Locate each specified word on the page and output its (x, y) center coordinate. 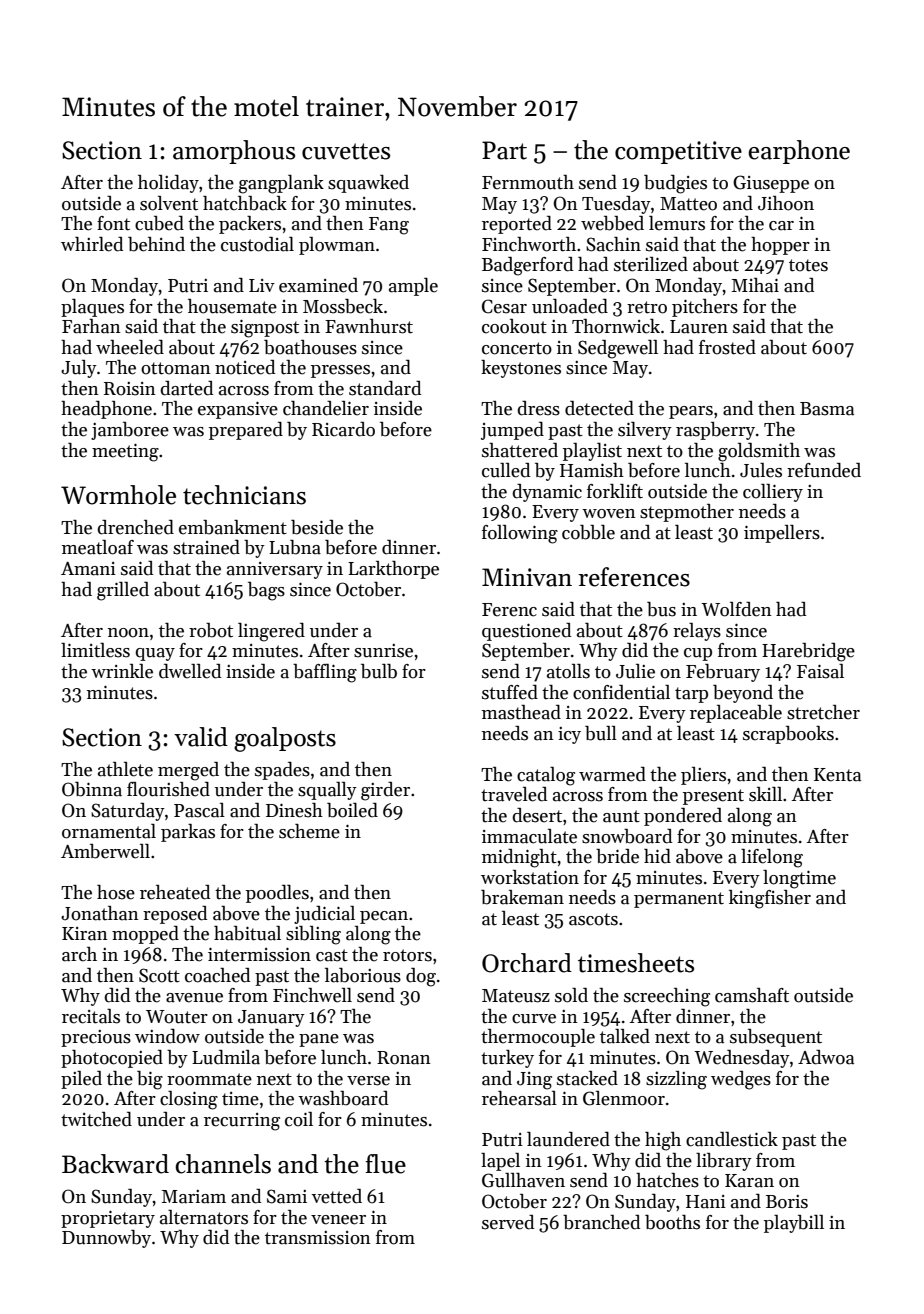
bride (617, 856)
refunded (824, 470)
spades (282, 771)
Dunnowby (106, 1239)
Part (504, 150)
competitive (678, 152)
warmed (612, 774)
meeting (125, 452)
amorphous (234, 152)
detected (599, 408)
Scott (159, 975)
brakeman (522, 897)
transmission (318, 1238)
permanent (679, 900)
